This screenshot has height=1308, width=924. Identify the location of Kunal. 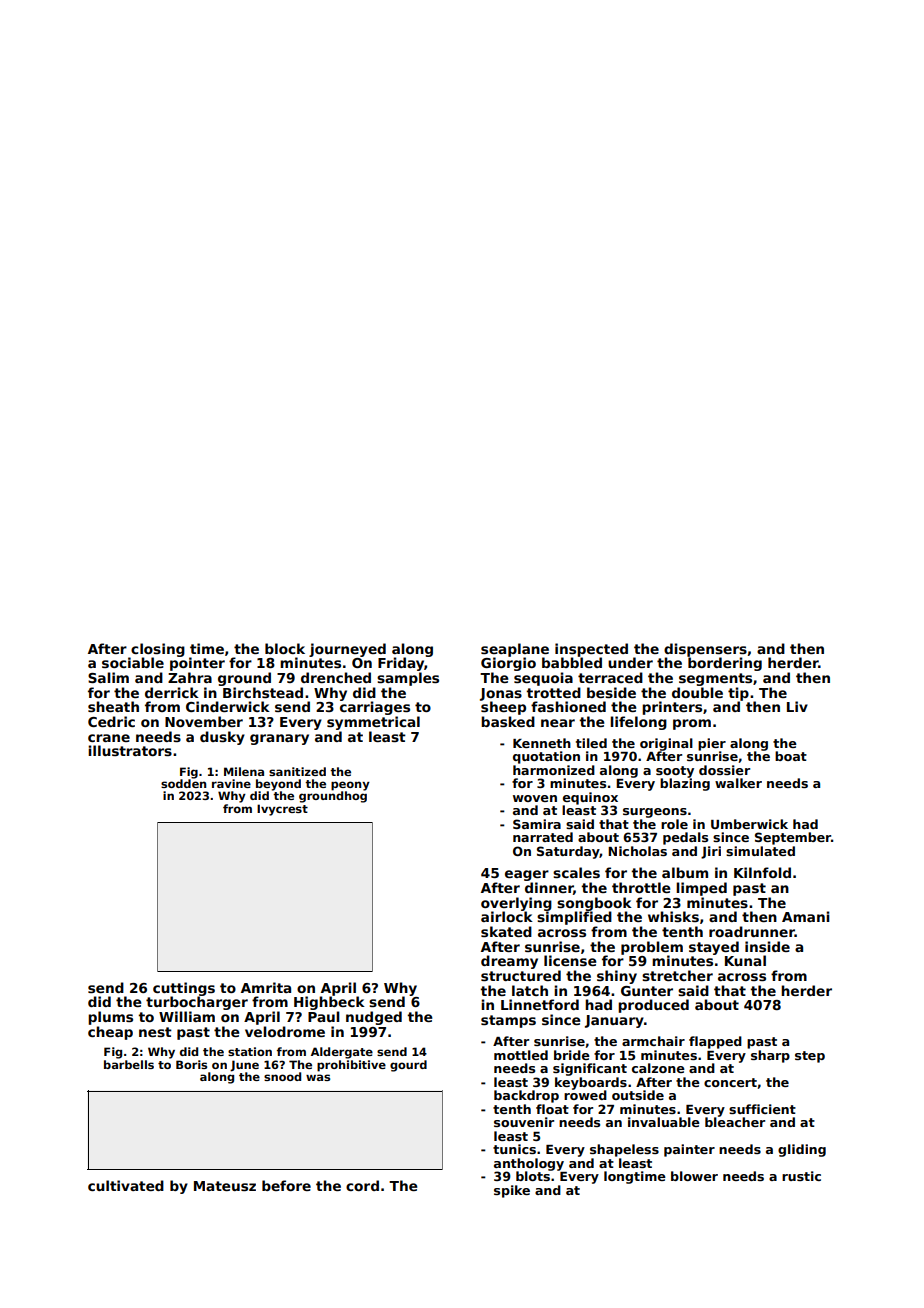
(745, 960).
